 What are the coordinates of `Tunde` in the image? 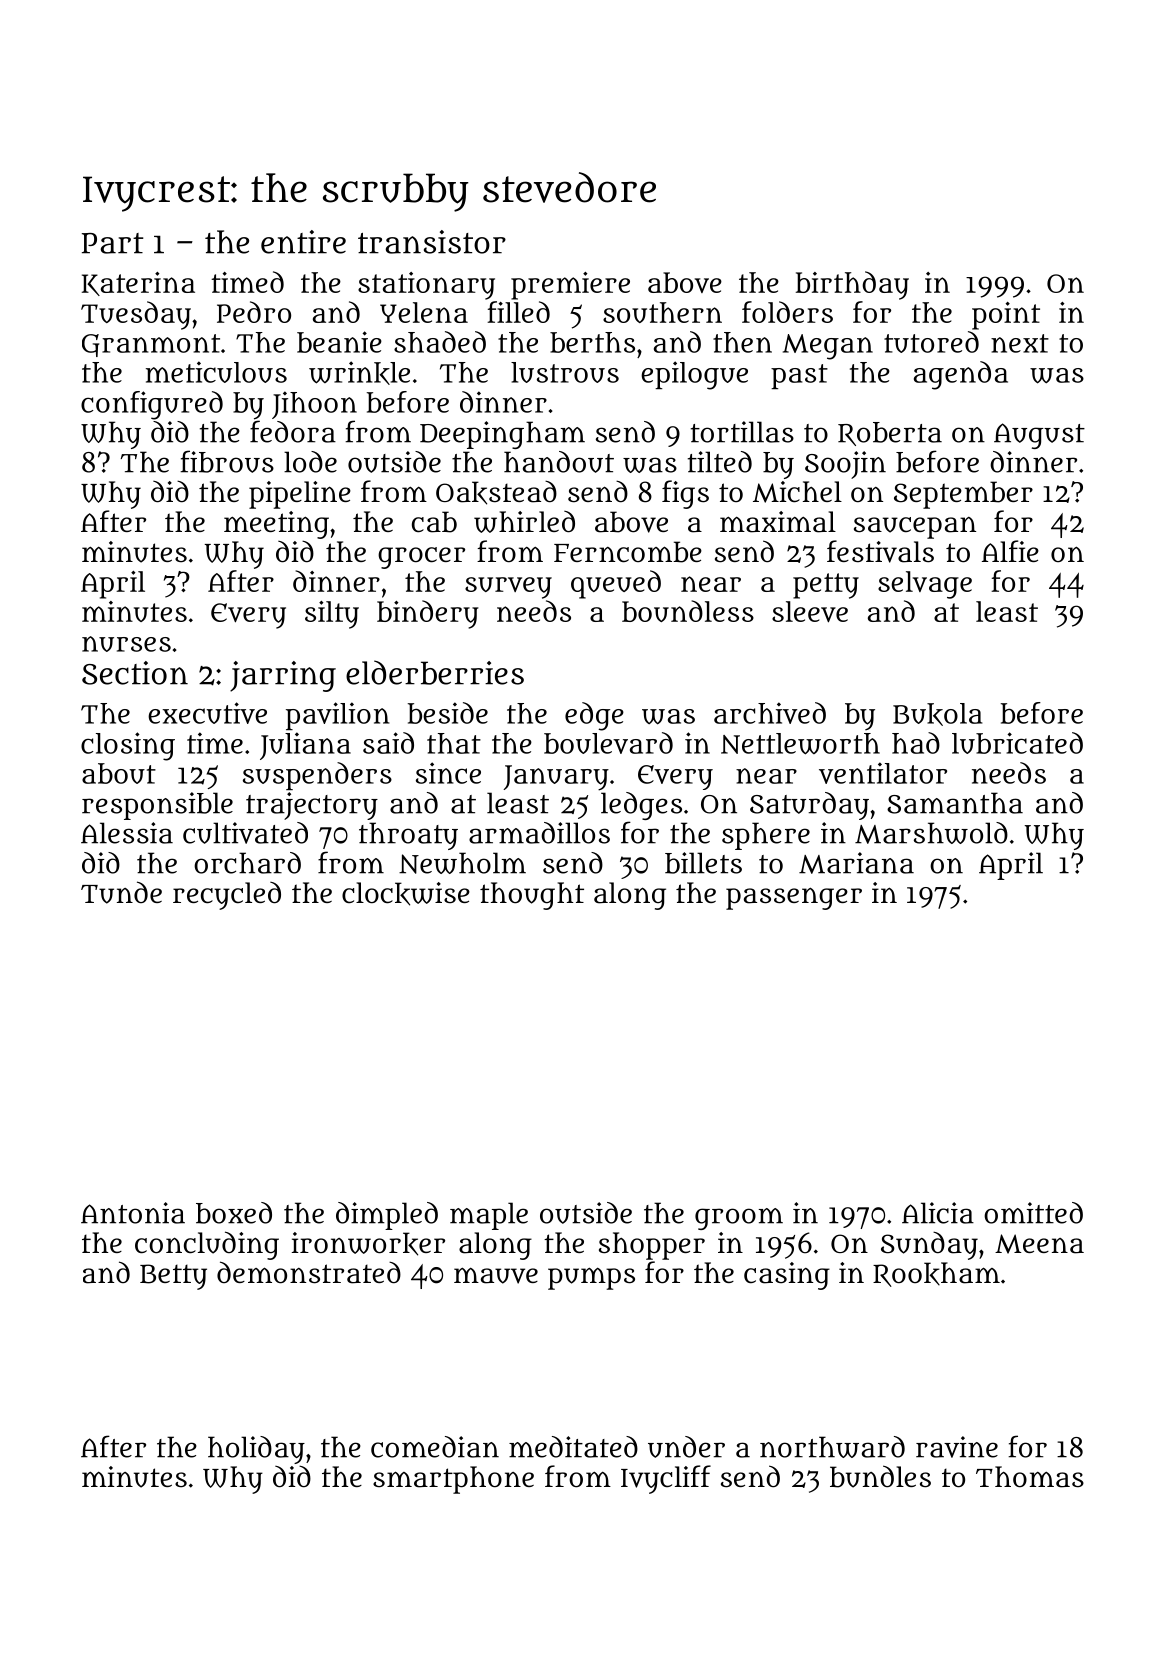 It's located at (121, 892).
